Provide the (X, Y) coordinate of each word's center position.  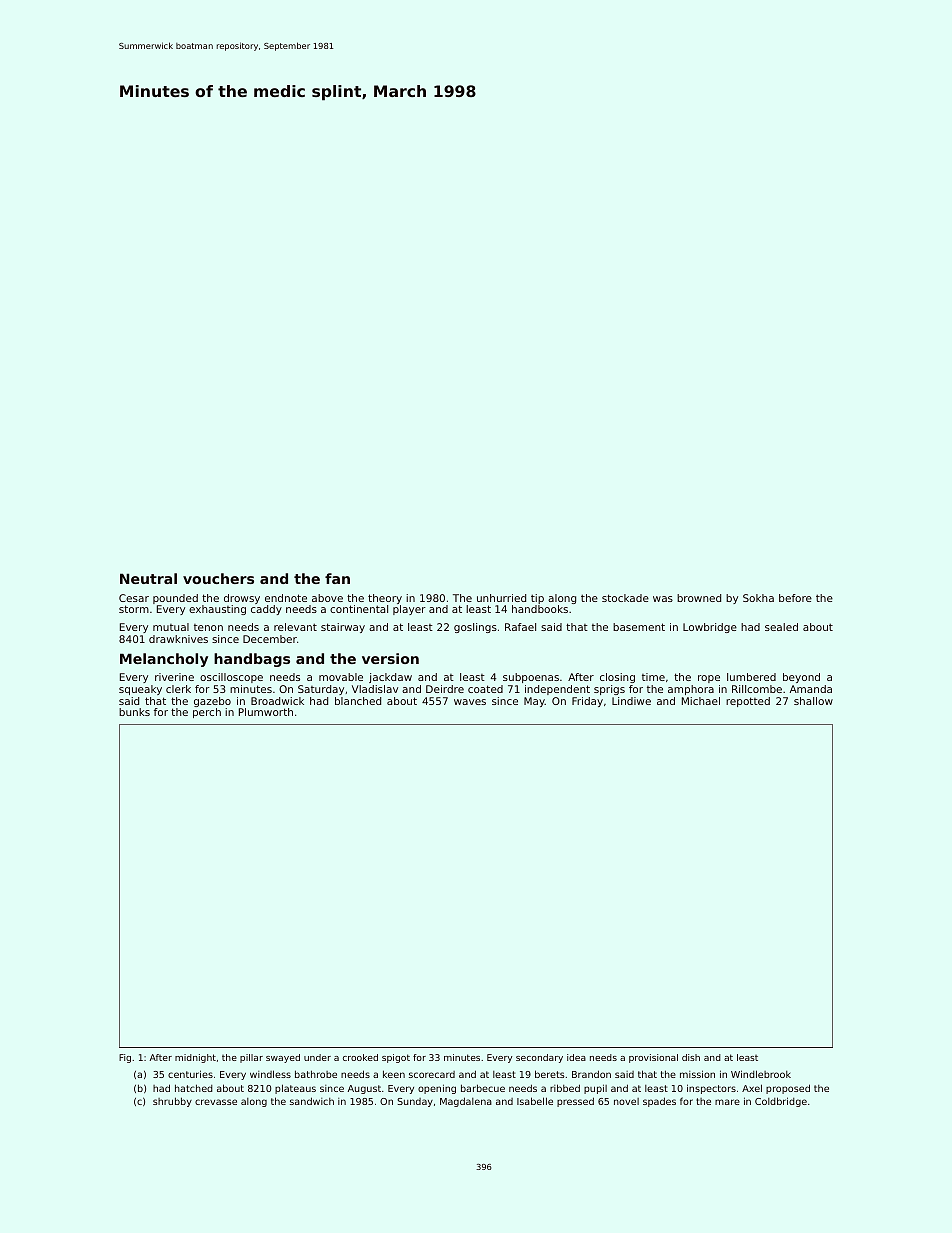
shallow (813, 701)
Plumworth (266, 712)
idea (576, 1057)
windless (270, 1074)
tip (537, 599)
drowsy (242, 599)
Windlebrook (761, 1074)
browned (699, 598)
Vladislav (375, 689)
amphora (691, 690)
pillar (251, 1058)
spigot (396, 1058)
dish (691, 1057)
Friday (587, 702)
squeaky (140, 690)
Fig (125, 1058)
